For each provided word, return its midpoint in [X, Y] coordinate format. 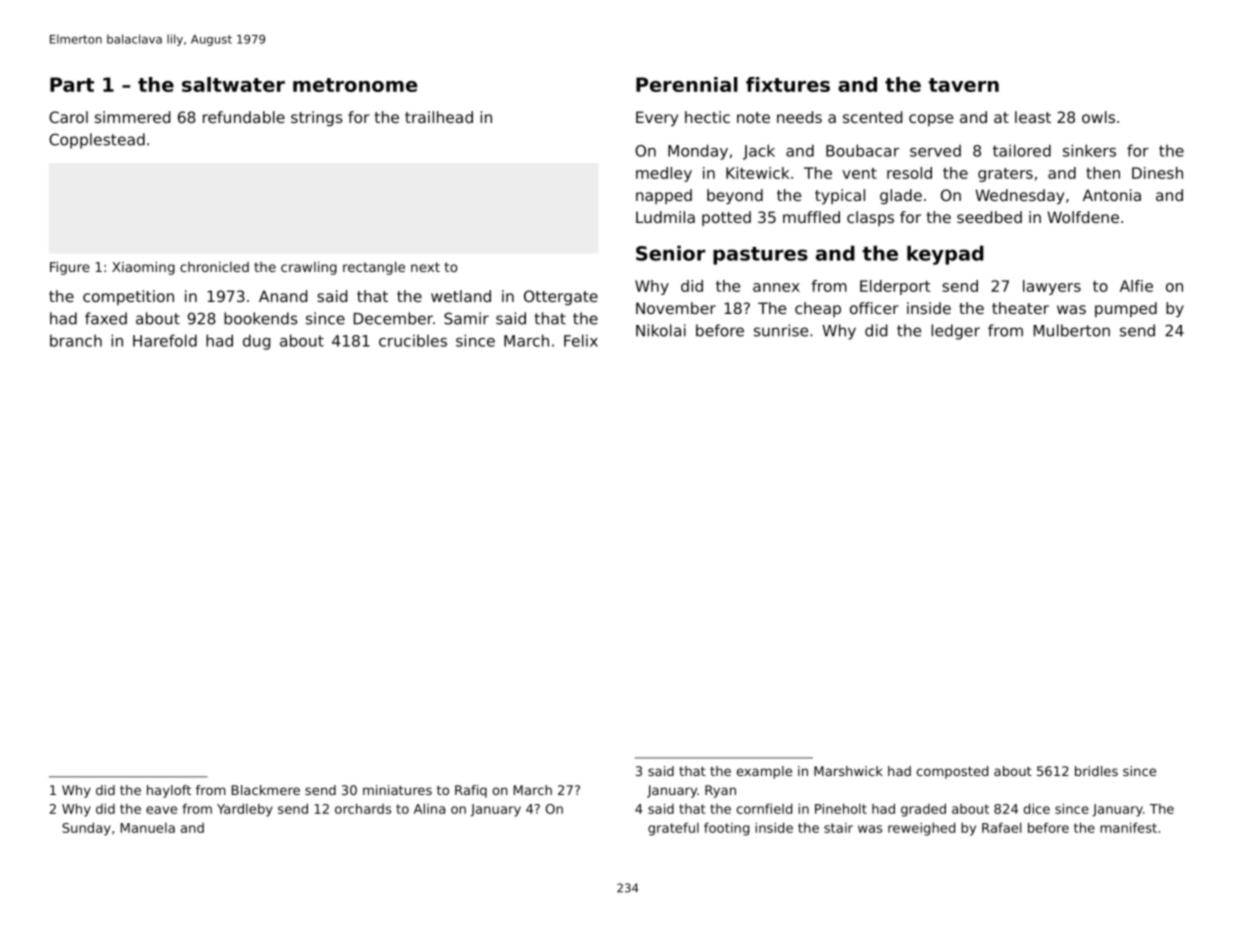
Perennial [687, 84]
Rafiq [471, 791]
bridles [1096, 771]
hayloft [169, 791]
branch [76, 340]
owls [1098, 117]
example [764, 772]
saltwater [233, 84]
